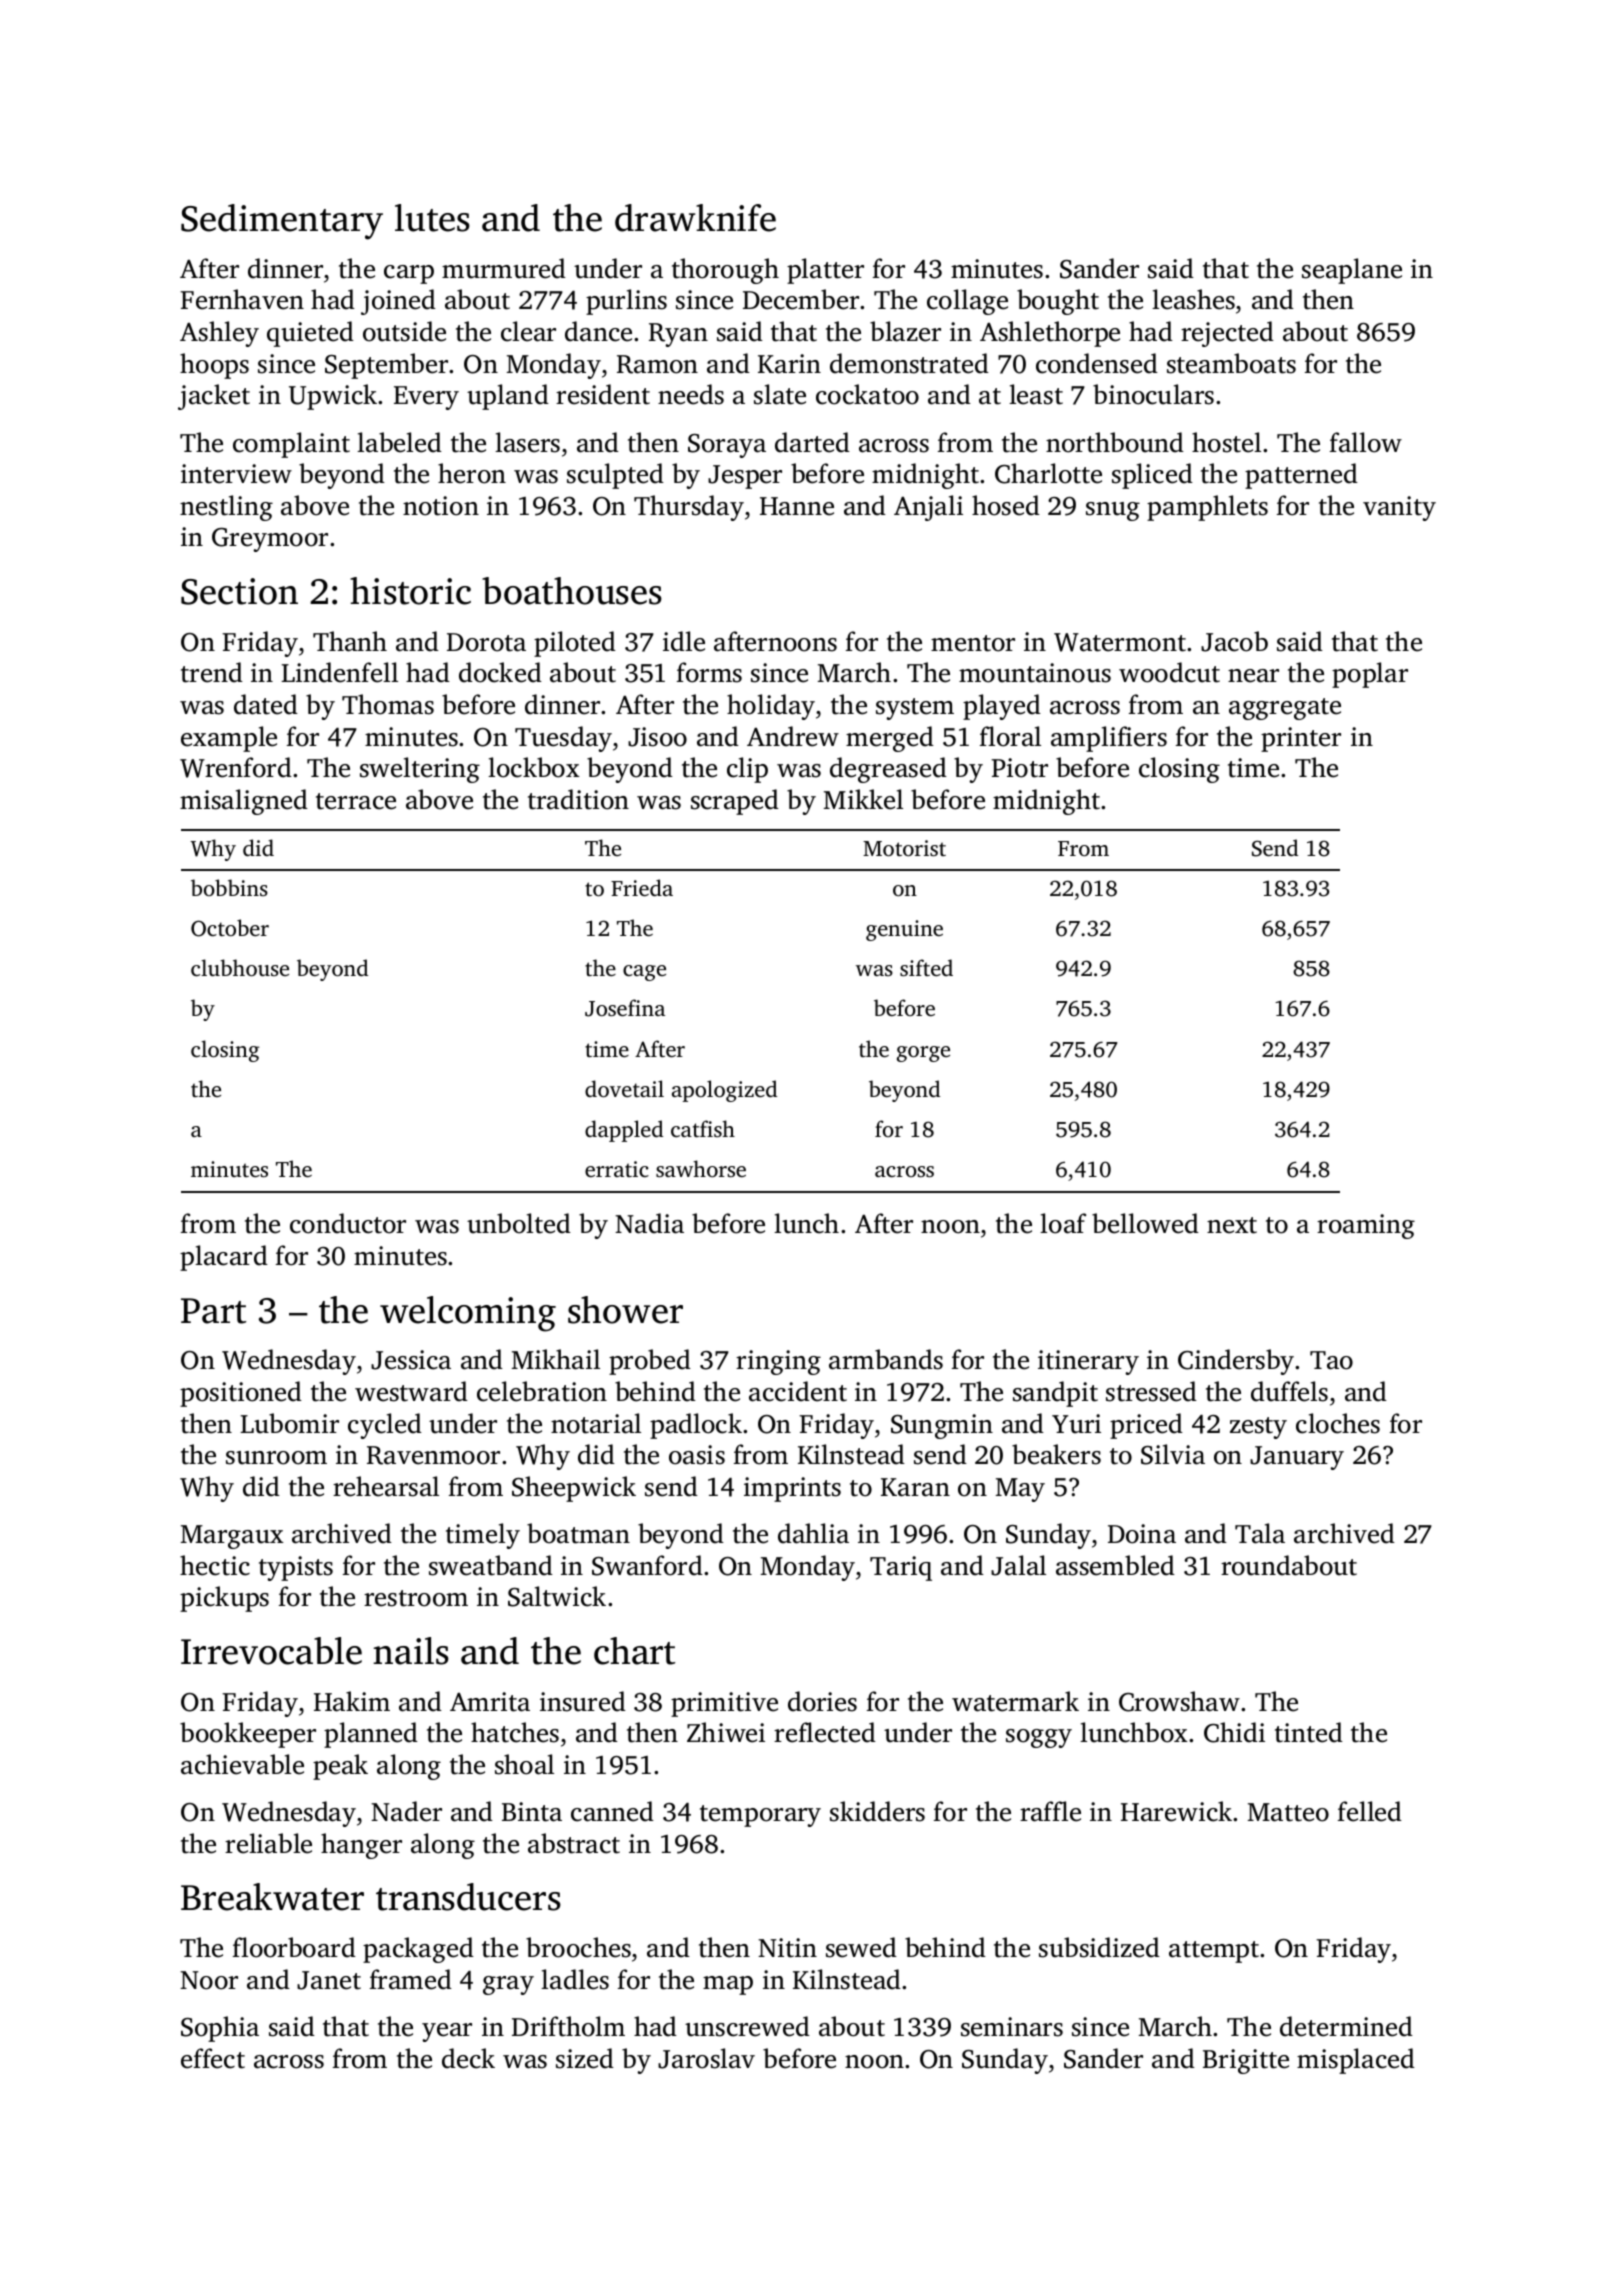  I want to click on hatches, so click(515, 1732).
